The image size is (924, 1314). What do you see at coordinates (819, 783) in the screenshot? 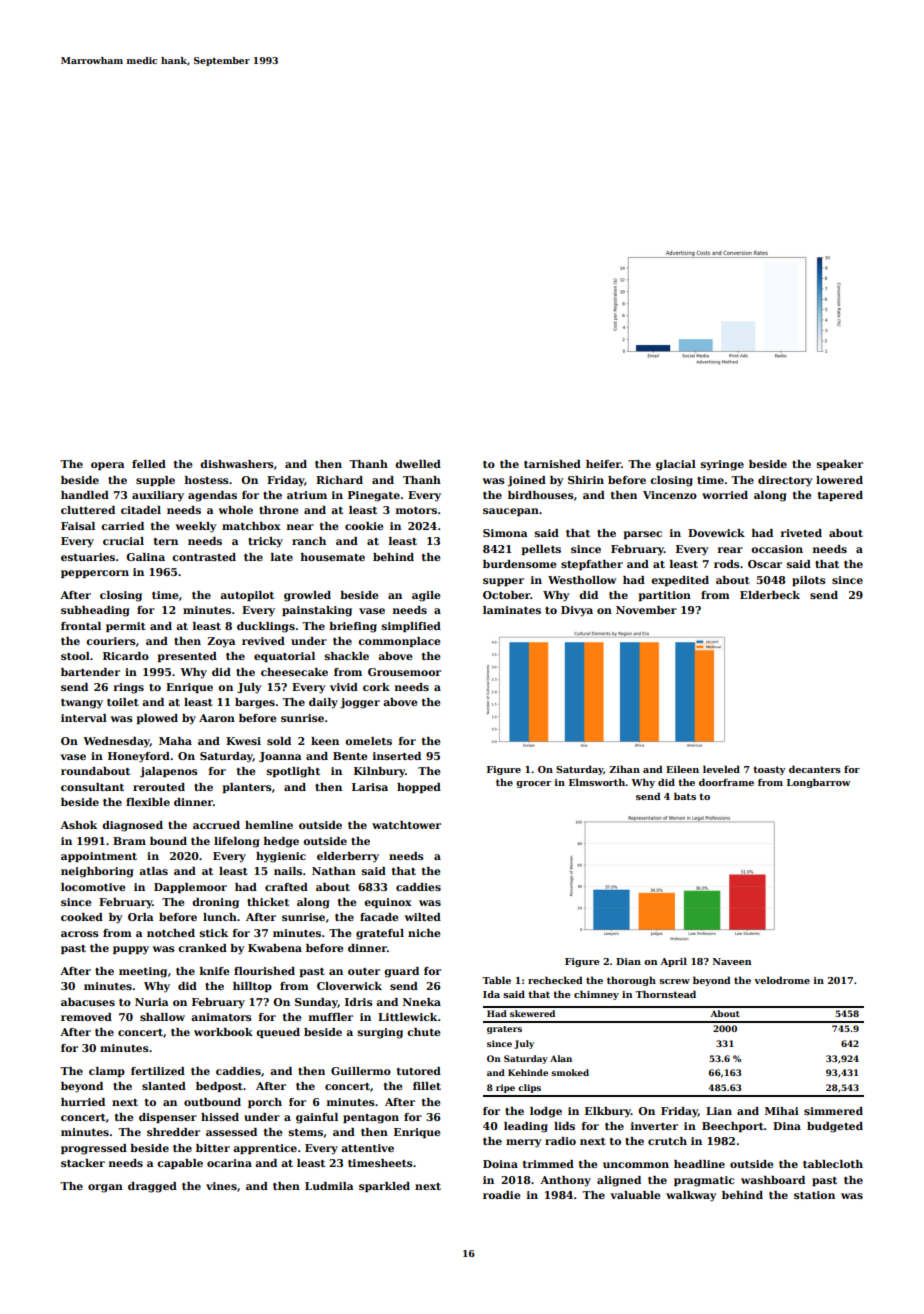
I see `Longbarrow` at bounding box center [819, 783].
